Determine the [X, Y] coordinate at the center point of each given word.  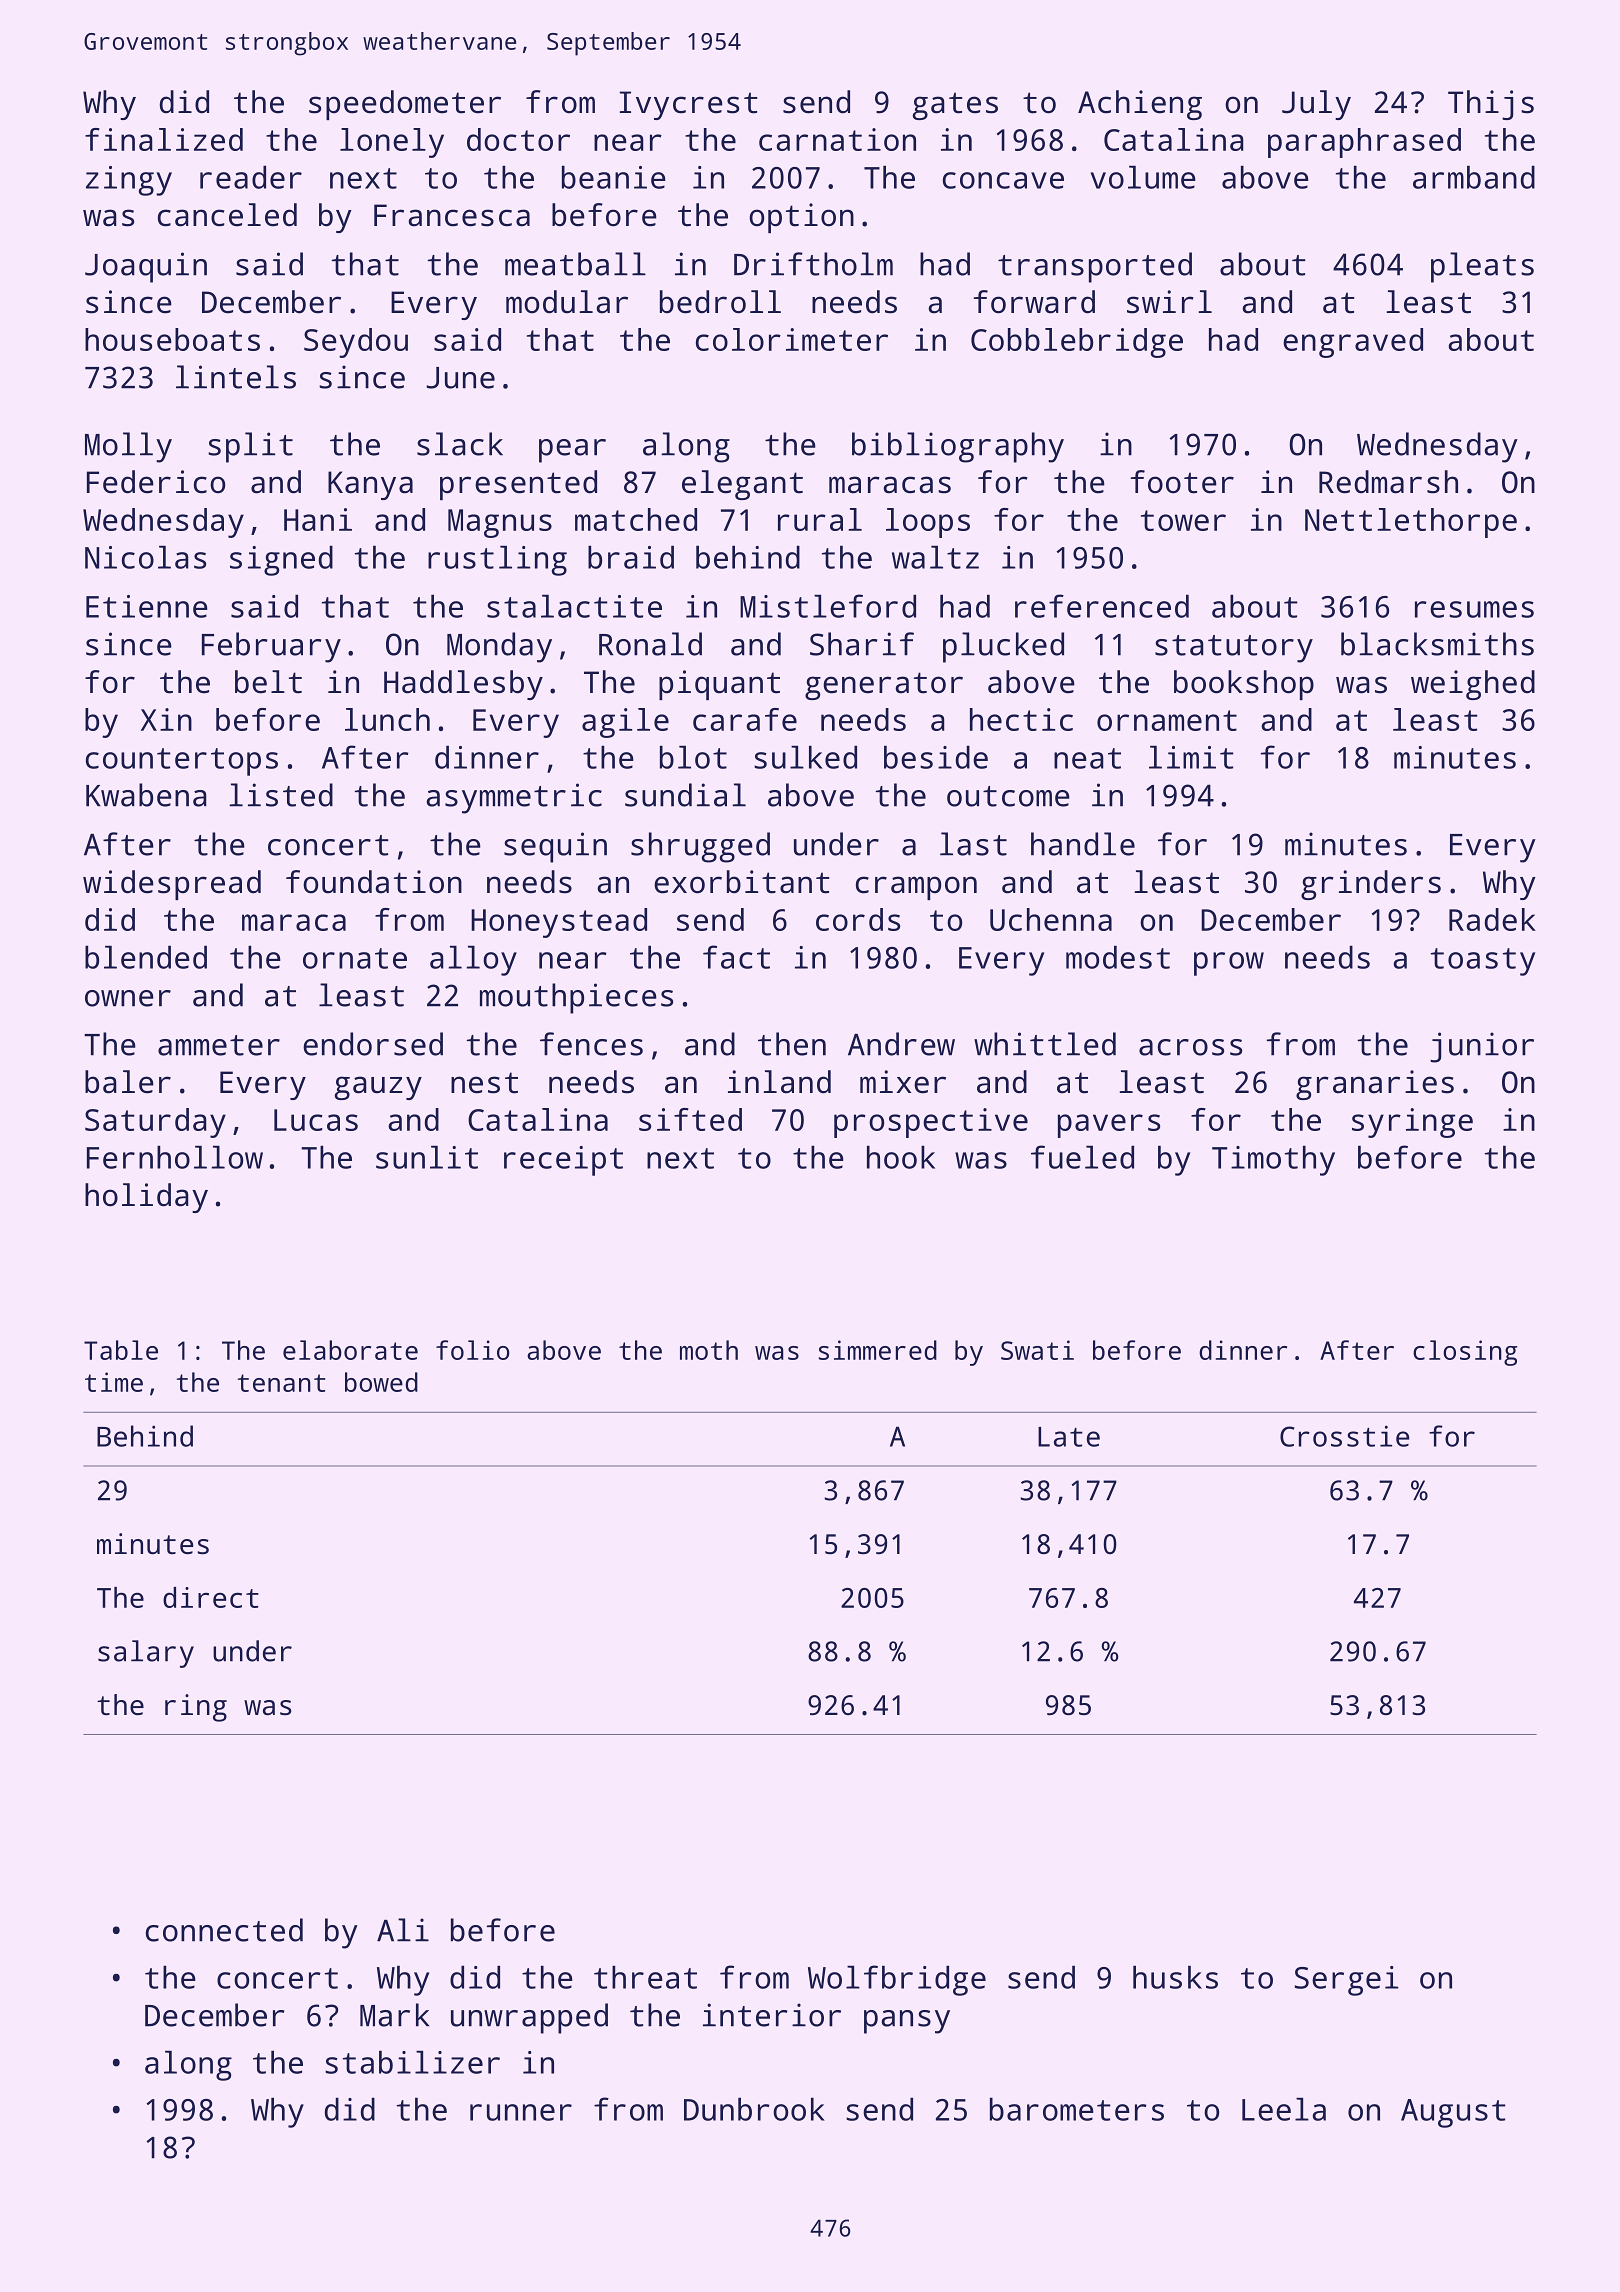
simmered [878, 1350]
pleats [1482, 267]
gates [955, 106]
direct [211, 1597]
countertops [182, 762]
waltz [935, 557]
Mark [394, 2015]
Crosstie [1344, 1436]
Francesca [452, 215]
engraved [1353, 343]
